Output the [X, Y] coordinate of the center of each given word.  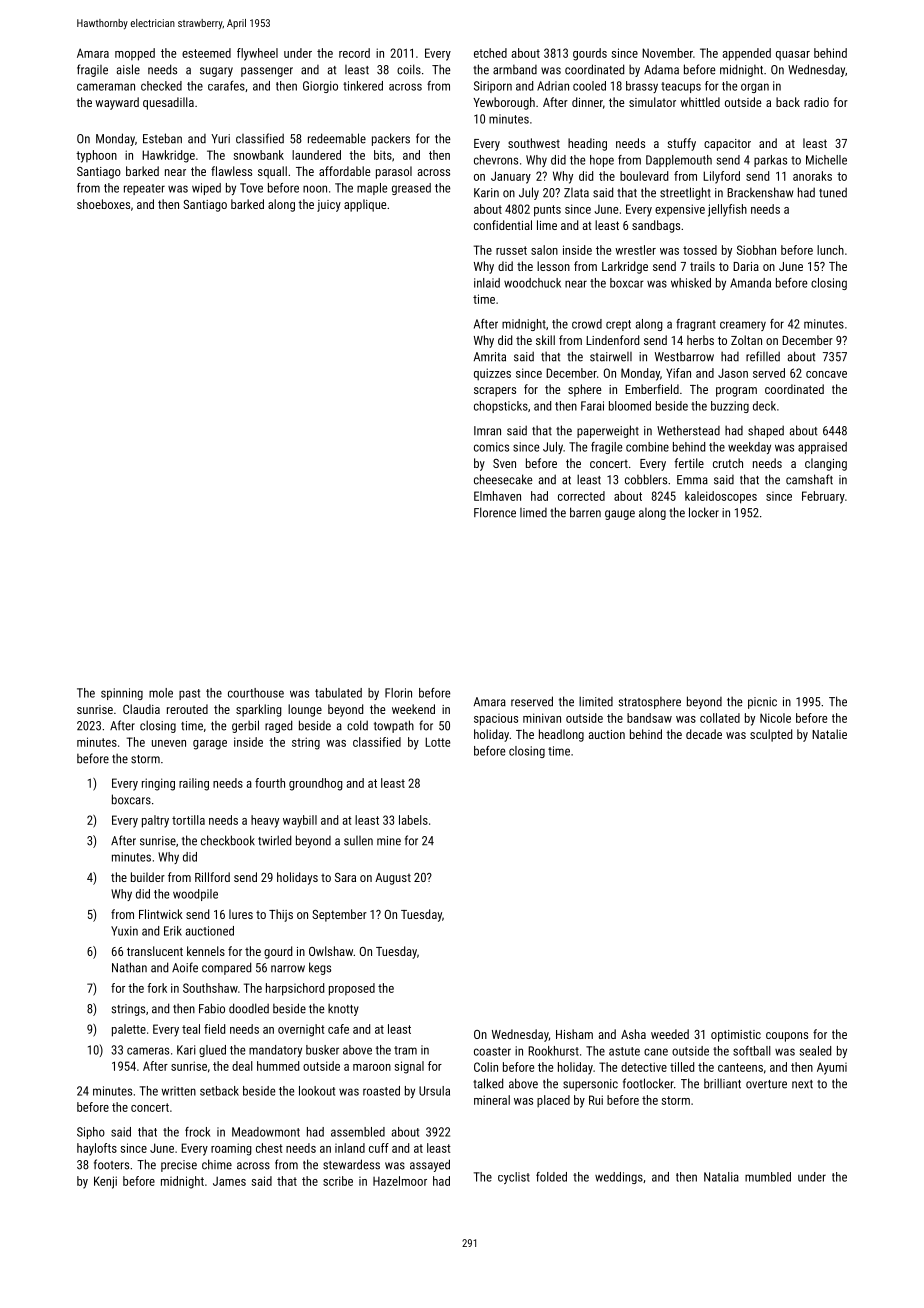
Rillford [212, 877]
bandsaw [649, 718]
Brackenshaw [760, 192]
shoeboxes [103, 204]
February [823, 497]
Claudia [141, 709]
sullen [358, 841]
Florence [495, 512]
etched [490, 53]
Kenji [105, 1182]
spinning [122, 694]
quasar [793, 56]
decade [704, 734]
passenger [267, 72]
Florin [398, 693]
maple [372, 189]
